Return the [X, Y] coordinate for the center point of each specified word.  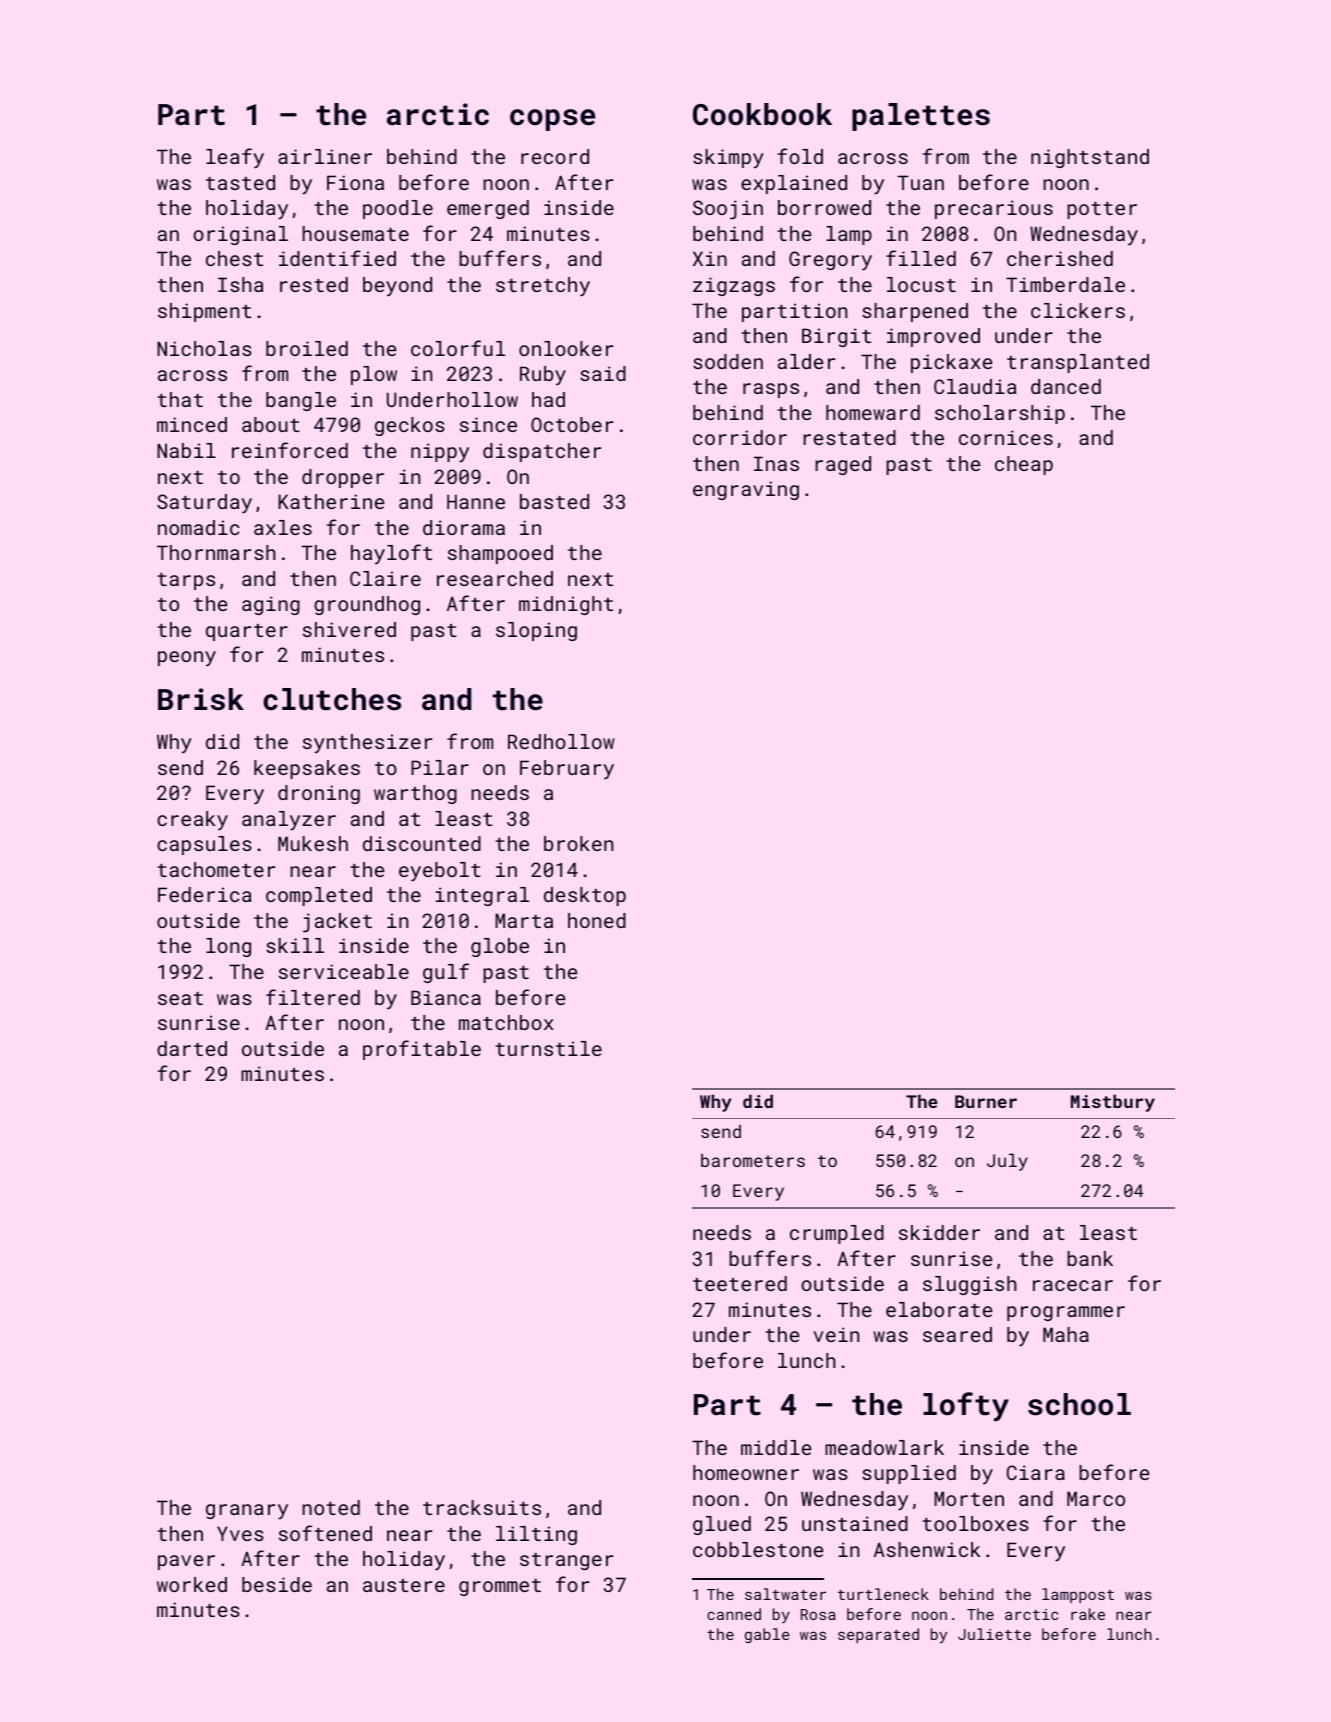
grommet [500, 1587]
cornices [1006, 437]
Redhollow [561, 741]
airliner [325, 156]
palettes [921, 117]
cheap [1024, 465]
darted [192, 1048]
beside [277, 1584]
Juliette [994, 1634]
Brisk [201, 699]
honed [597, 920]
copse [552, 120]
